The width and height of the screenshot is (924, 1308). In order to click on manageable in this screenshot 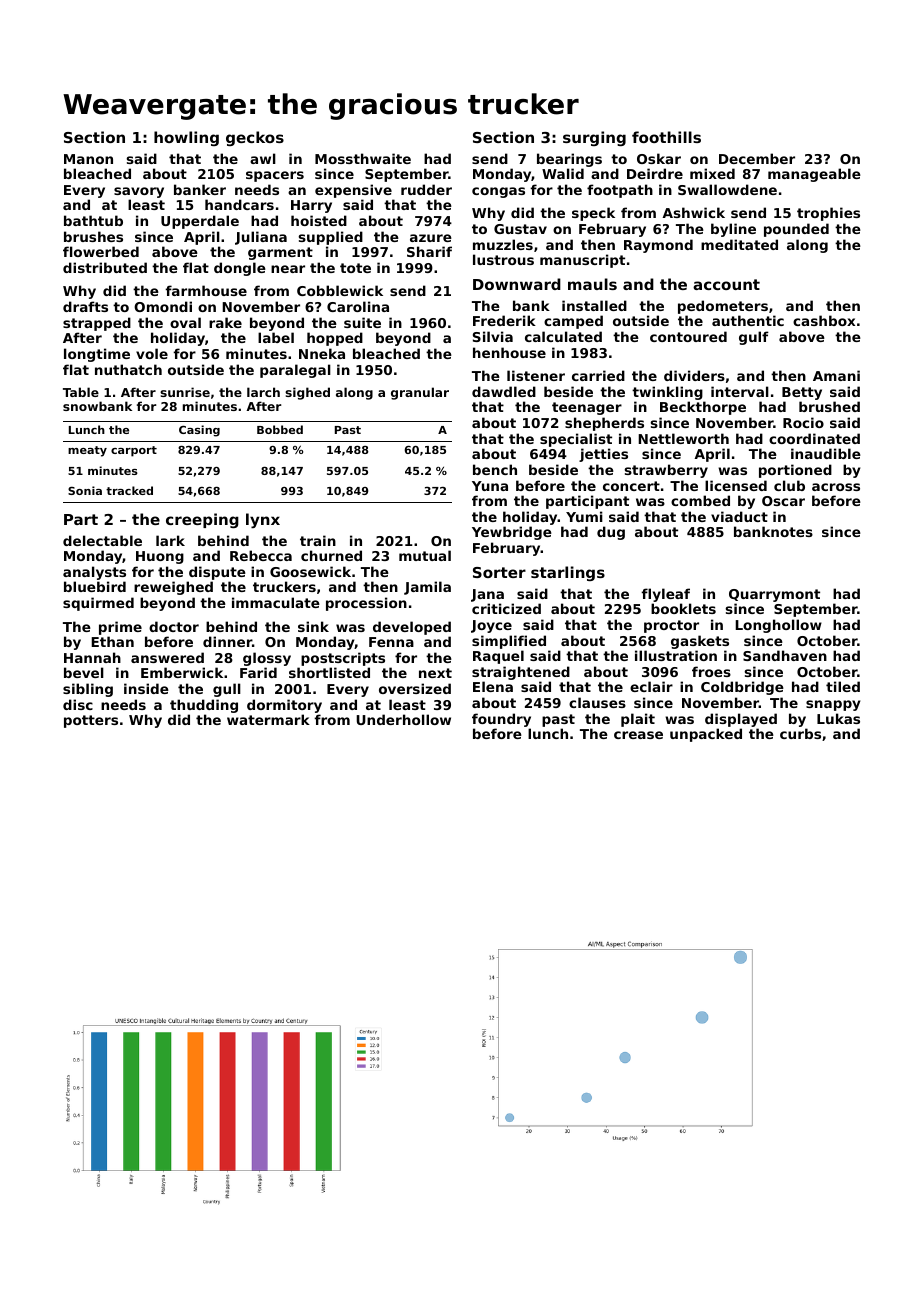, I will do `click(814, 175)`.
